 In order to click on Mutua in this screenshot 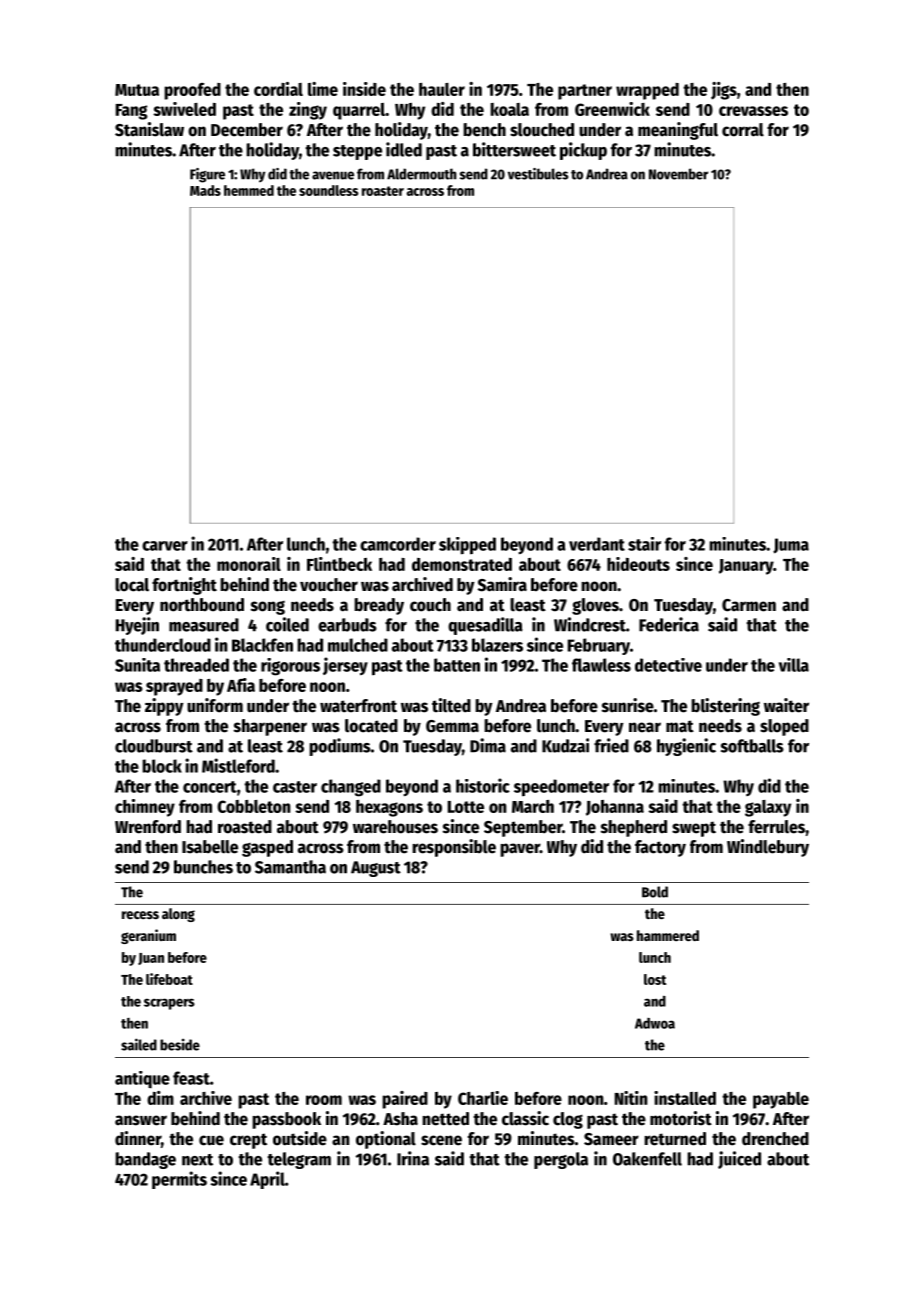, I will do `click(137, 90)`.
